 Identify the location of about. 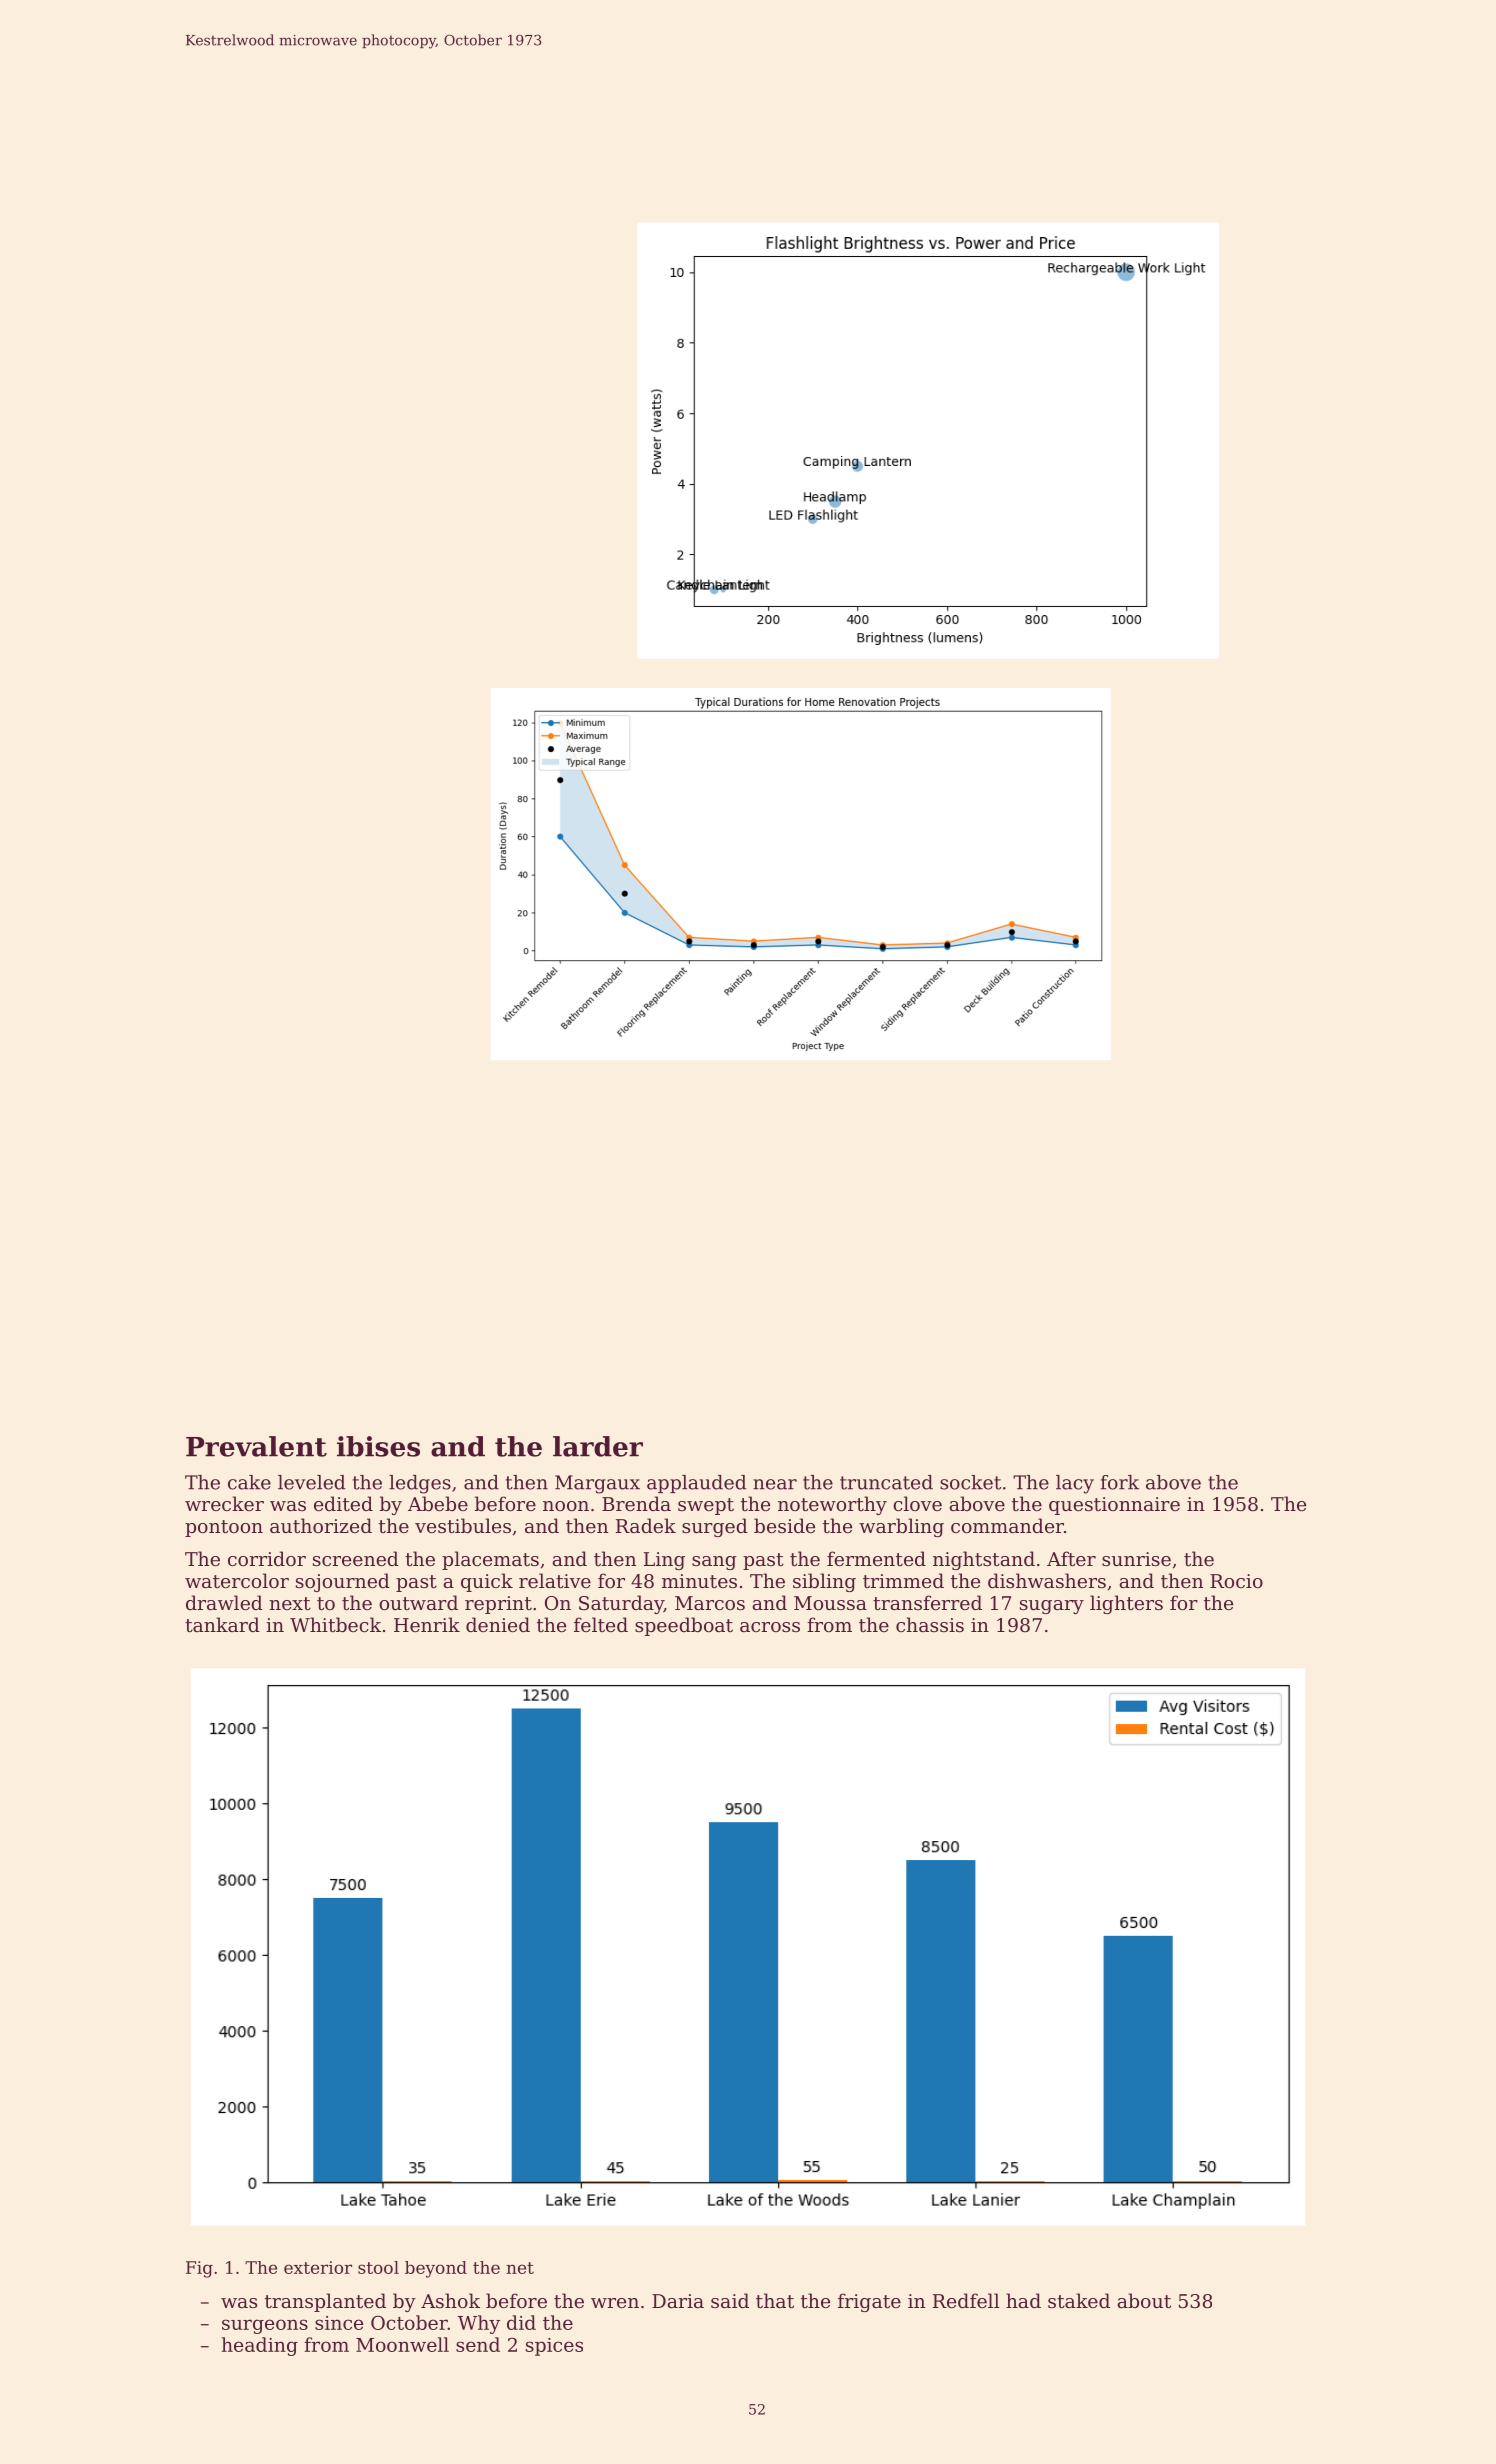
(1144, 2300).
